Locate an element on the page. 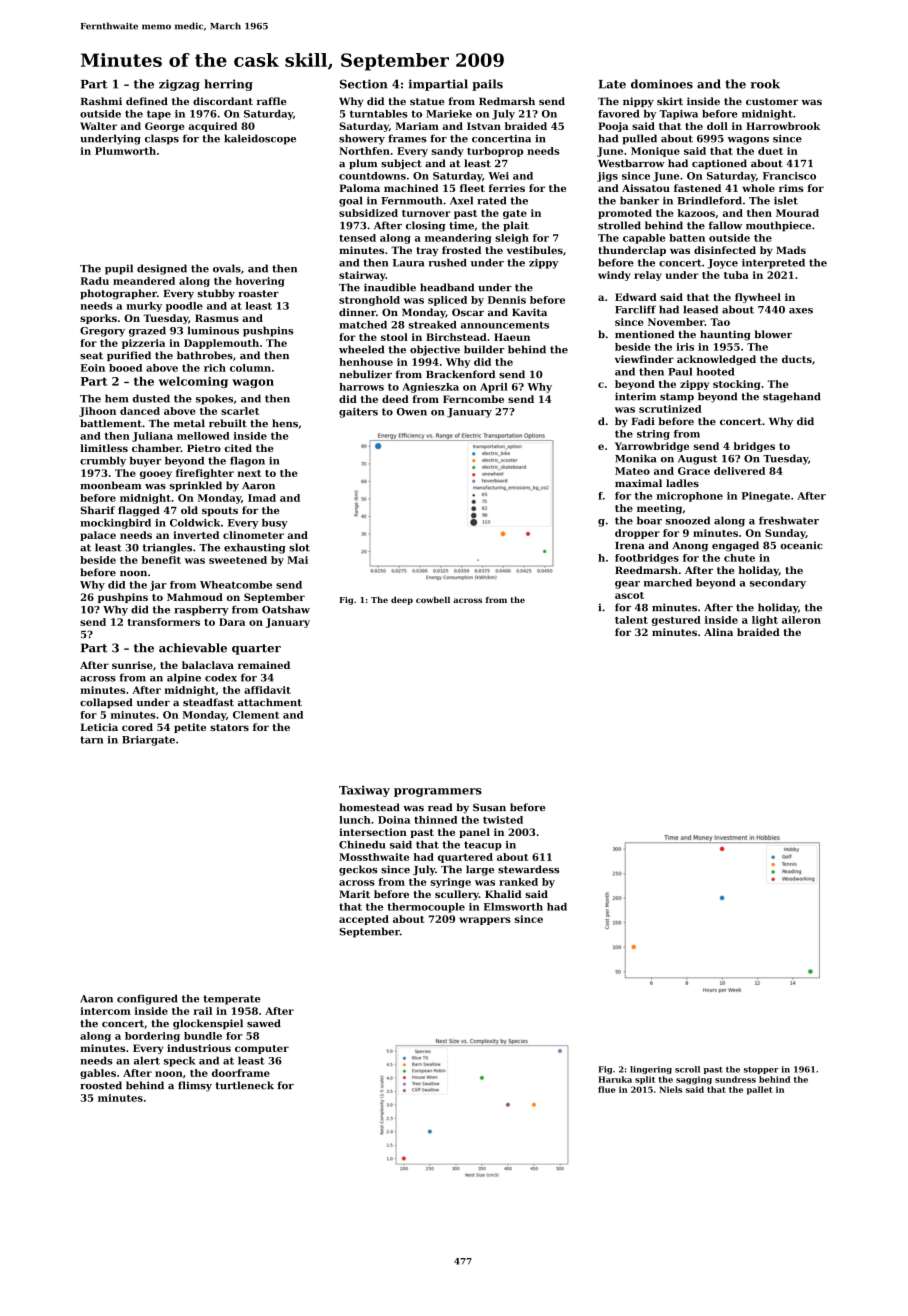 This page has height=1316, width=908. sawed is located at coordinates (264, 1023).
